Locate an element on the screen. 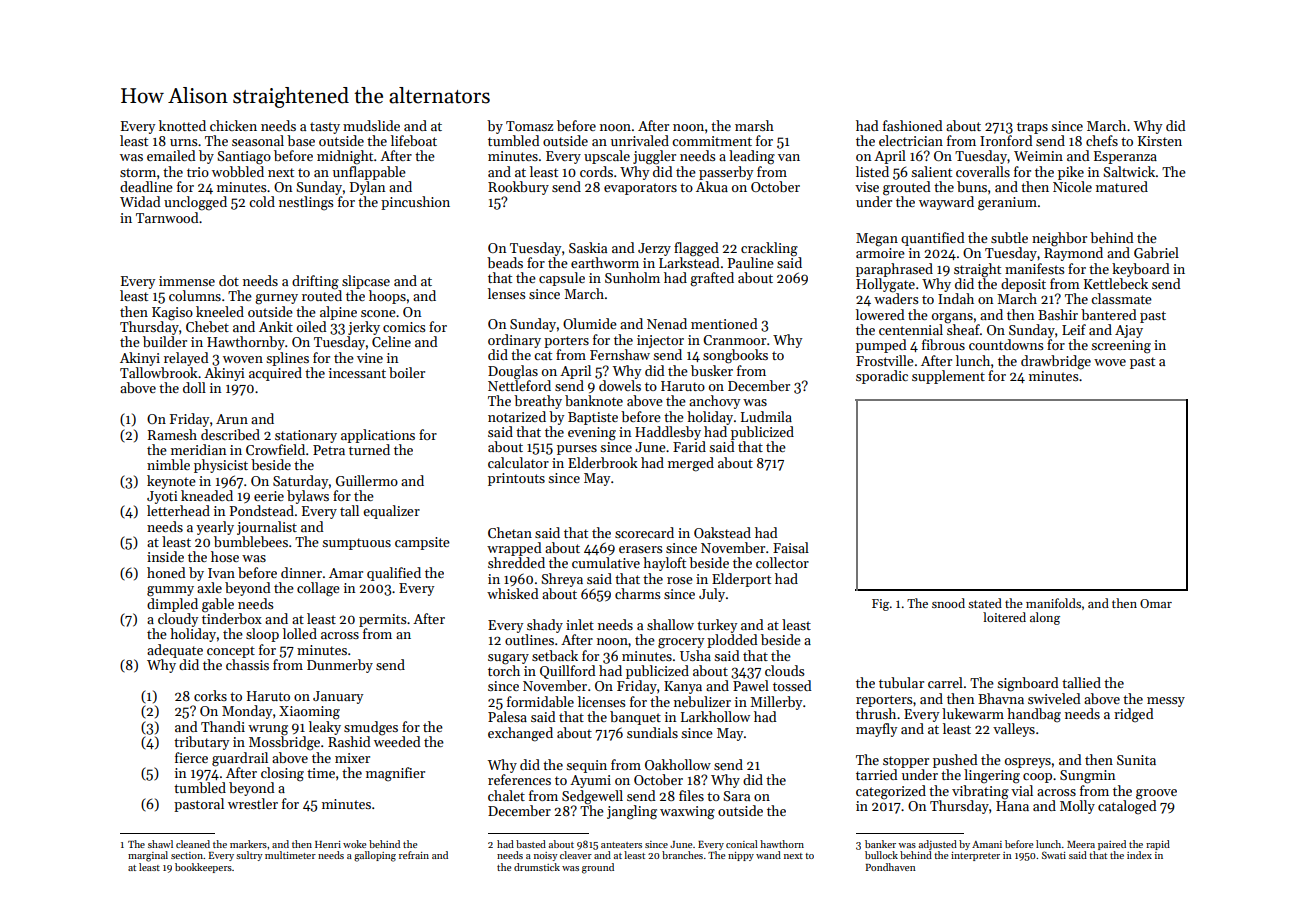 This screenshot has height=924, width=1308. stated is located at coordinates (985, 603).
